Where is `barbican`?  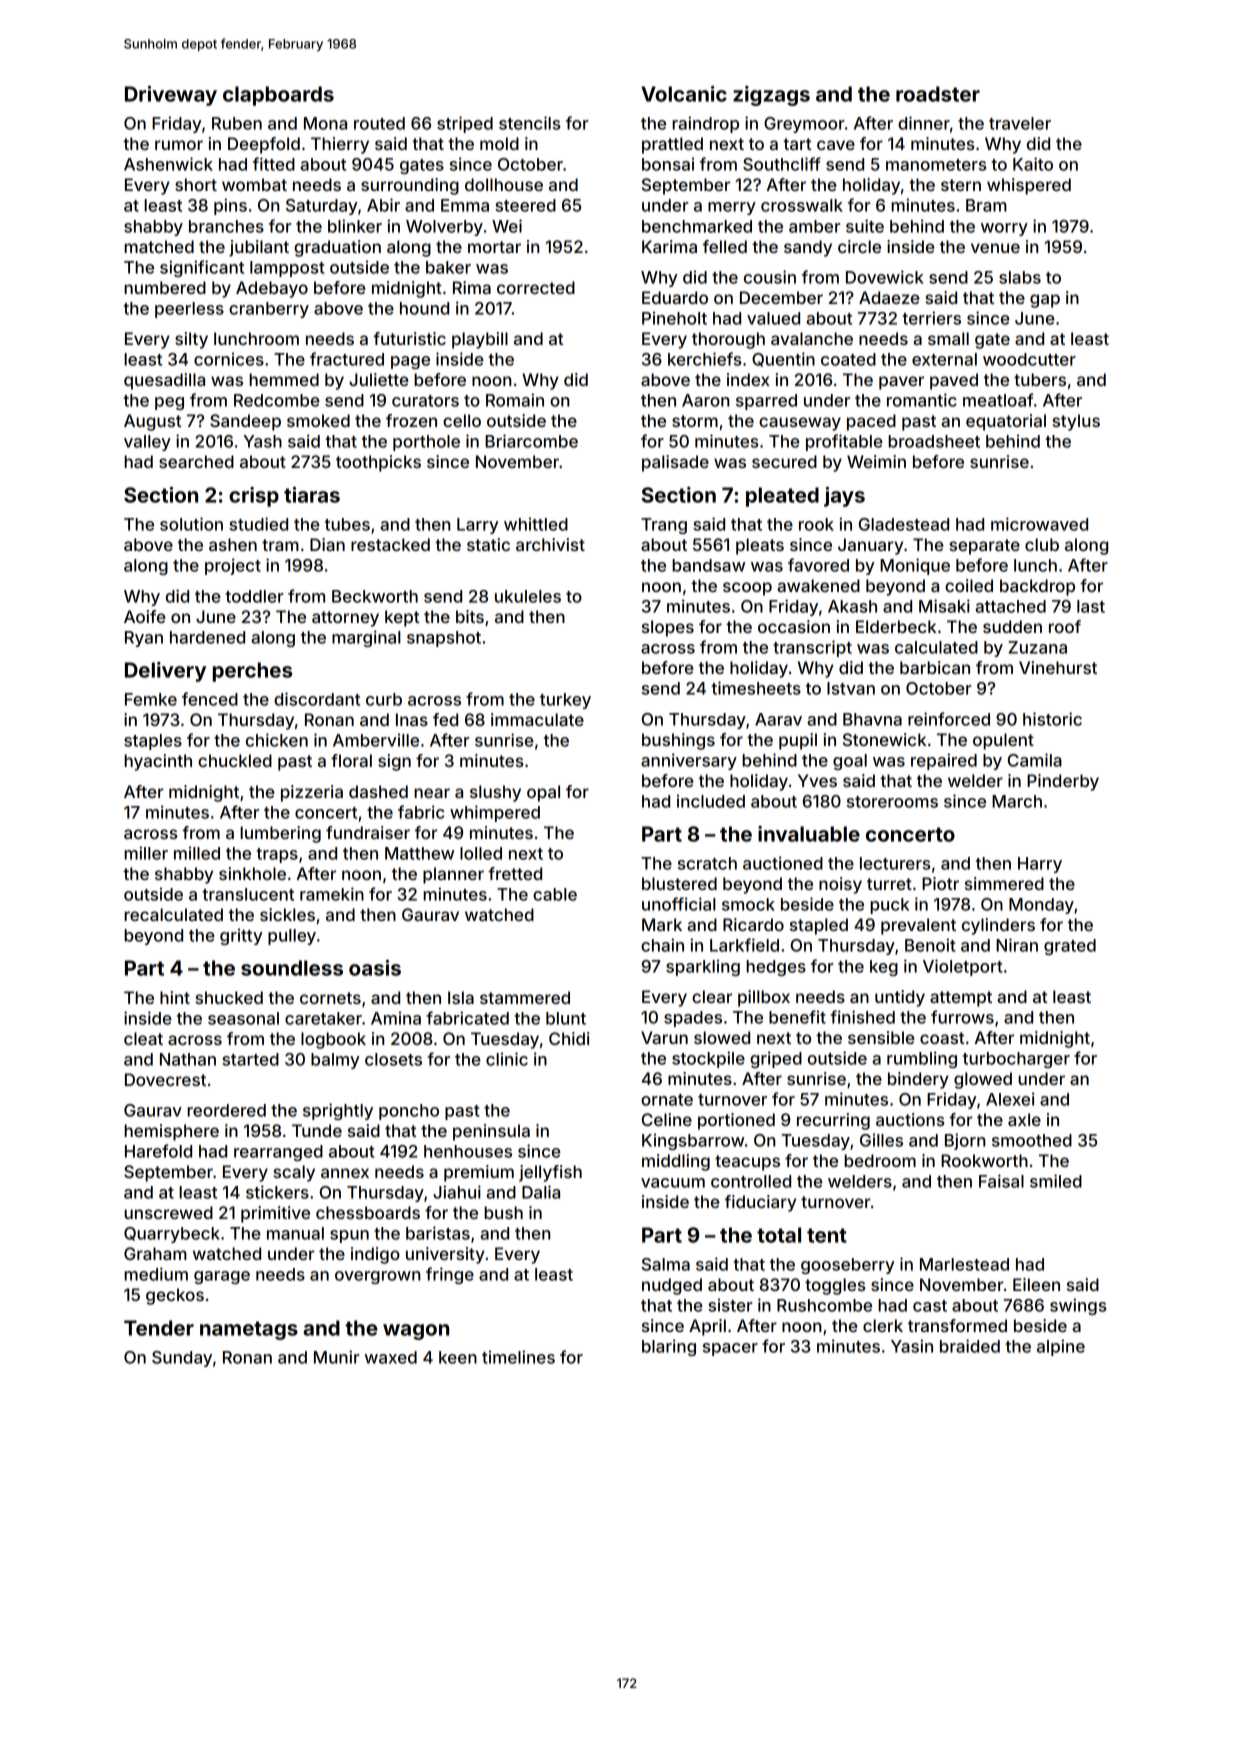 barbican is located at coordinates (935, 667).
